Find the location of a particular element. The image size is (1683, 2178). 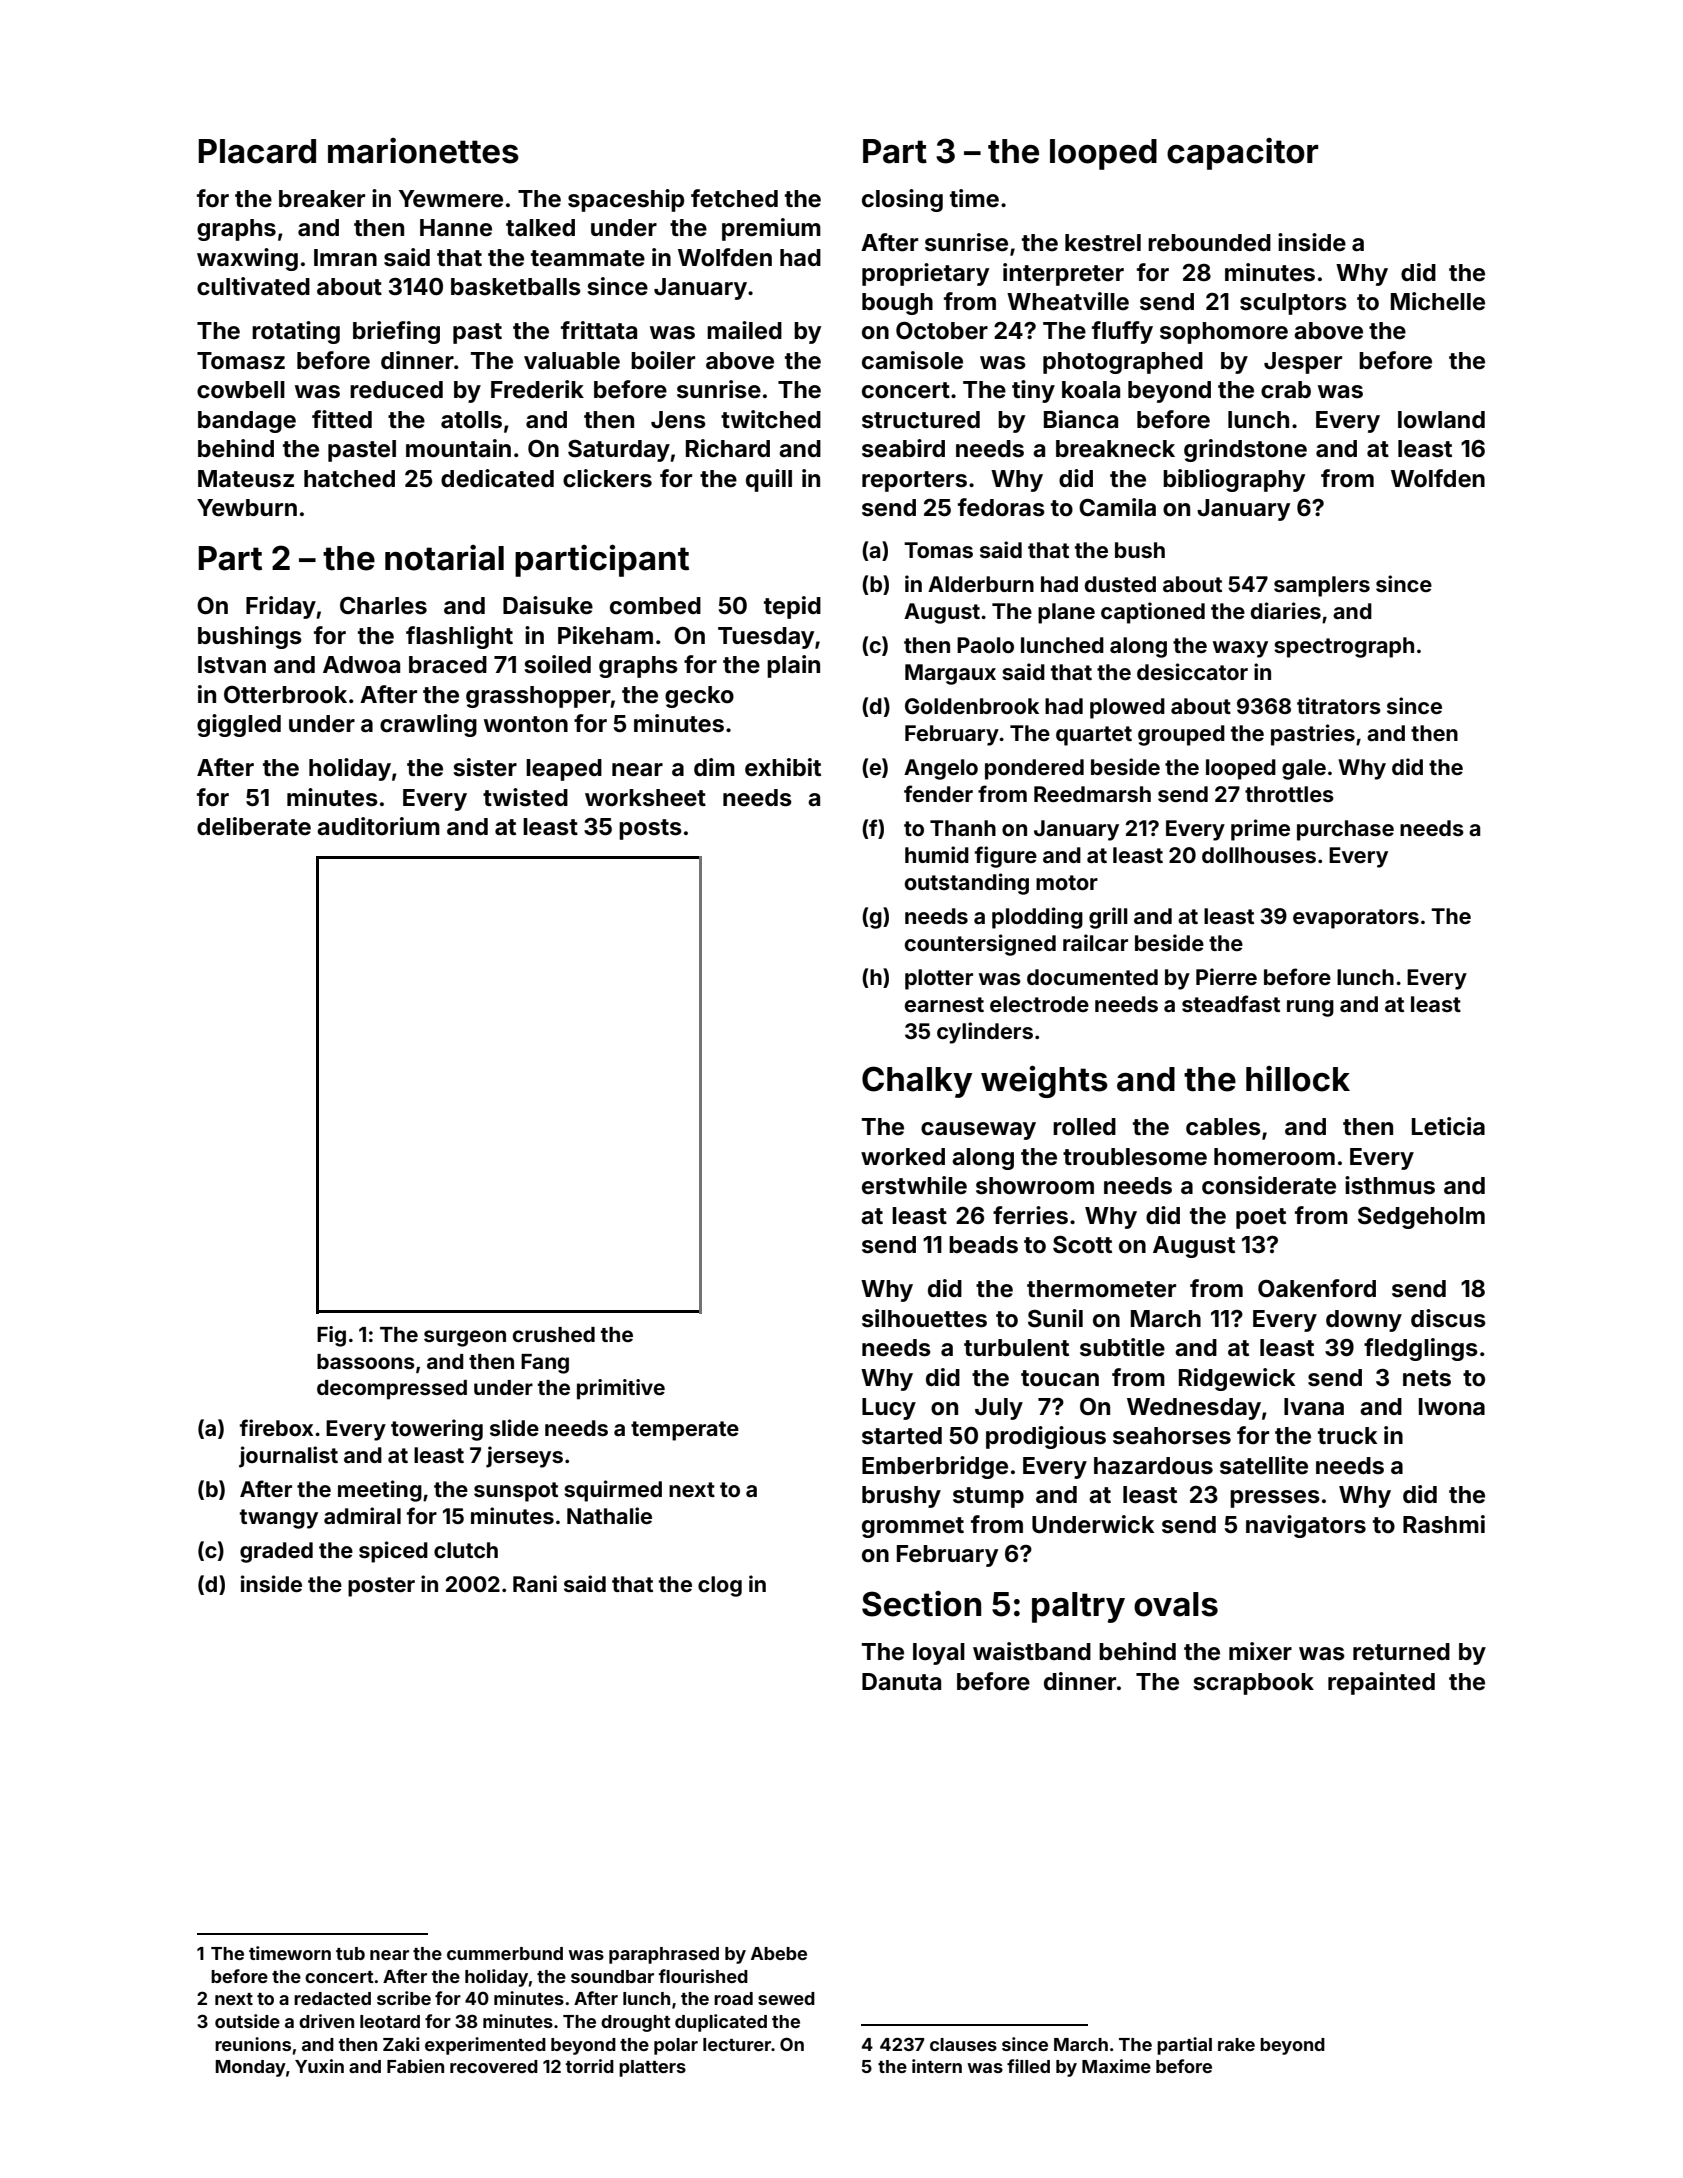

Placard is located at coordinates (257, 151).
